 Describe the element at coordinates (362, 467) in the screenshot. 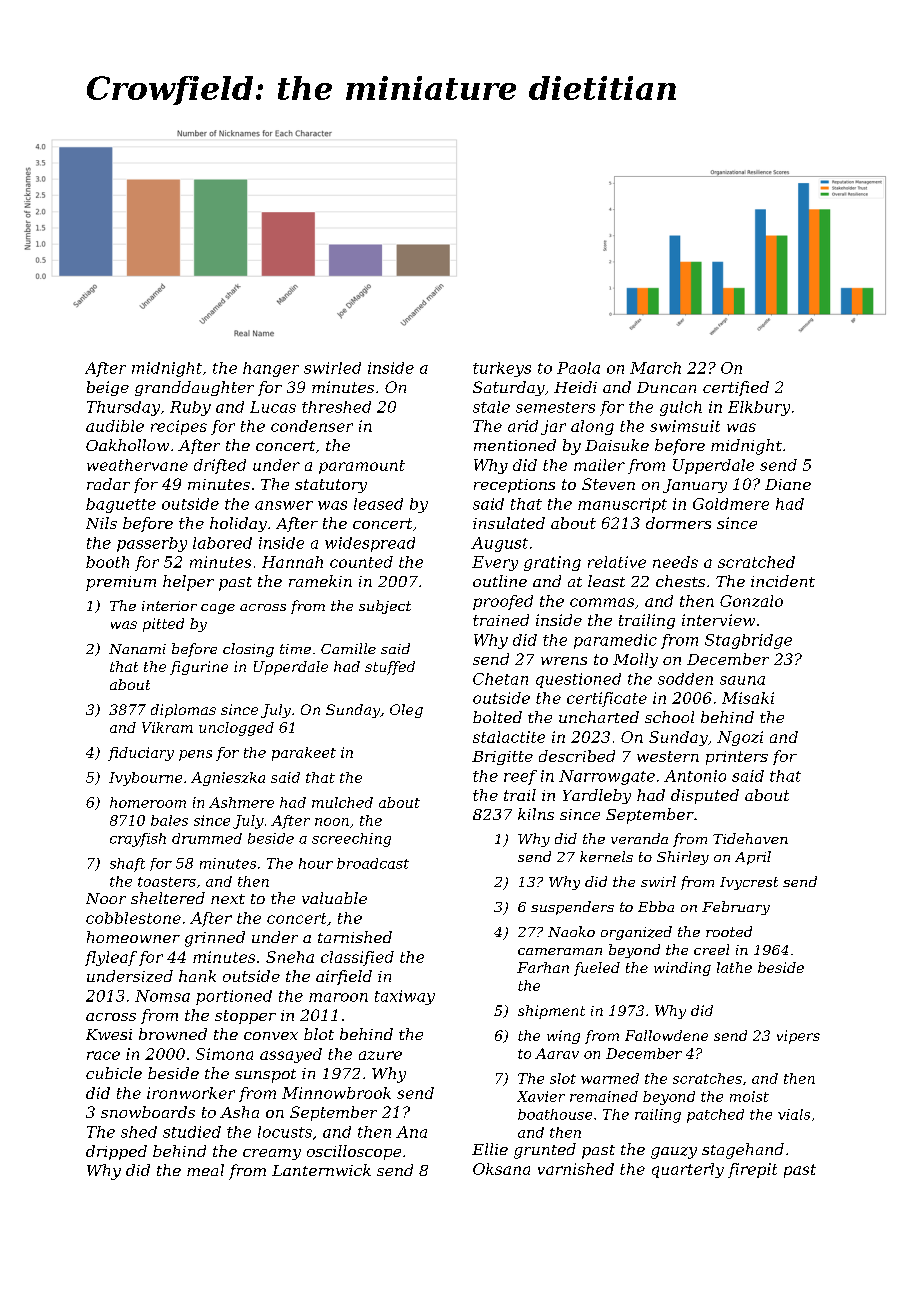

I see `paramount` at that location.
